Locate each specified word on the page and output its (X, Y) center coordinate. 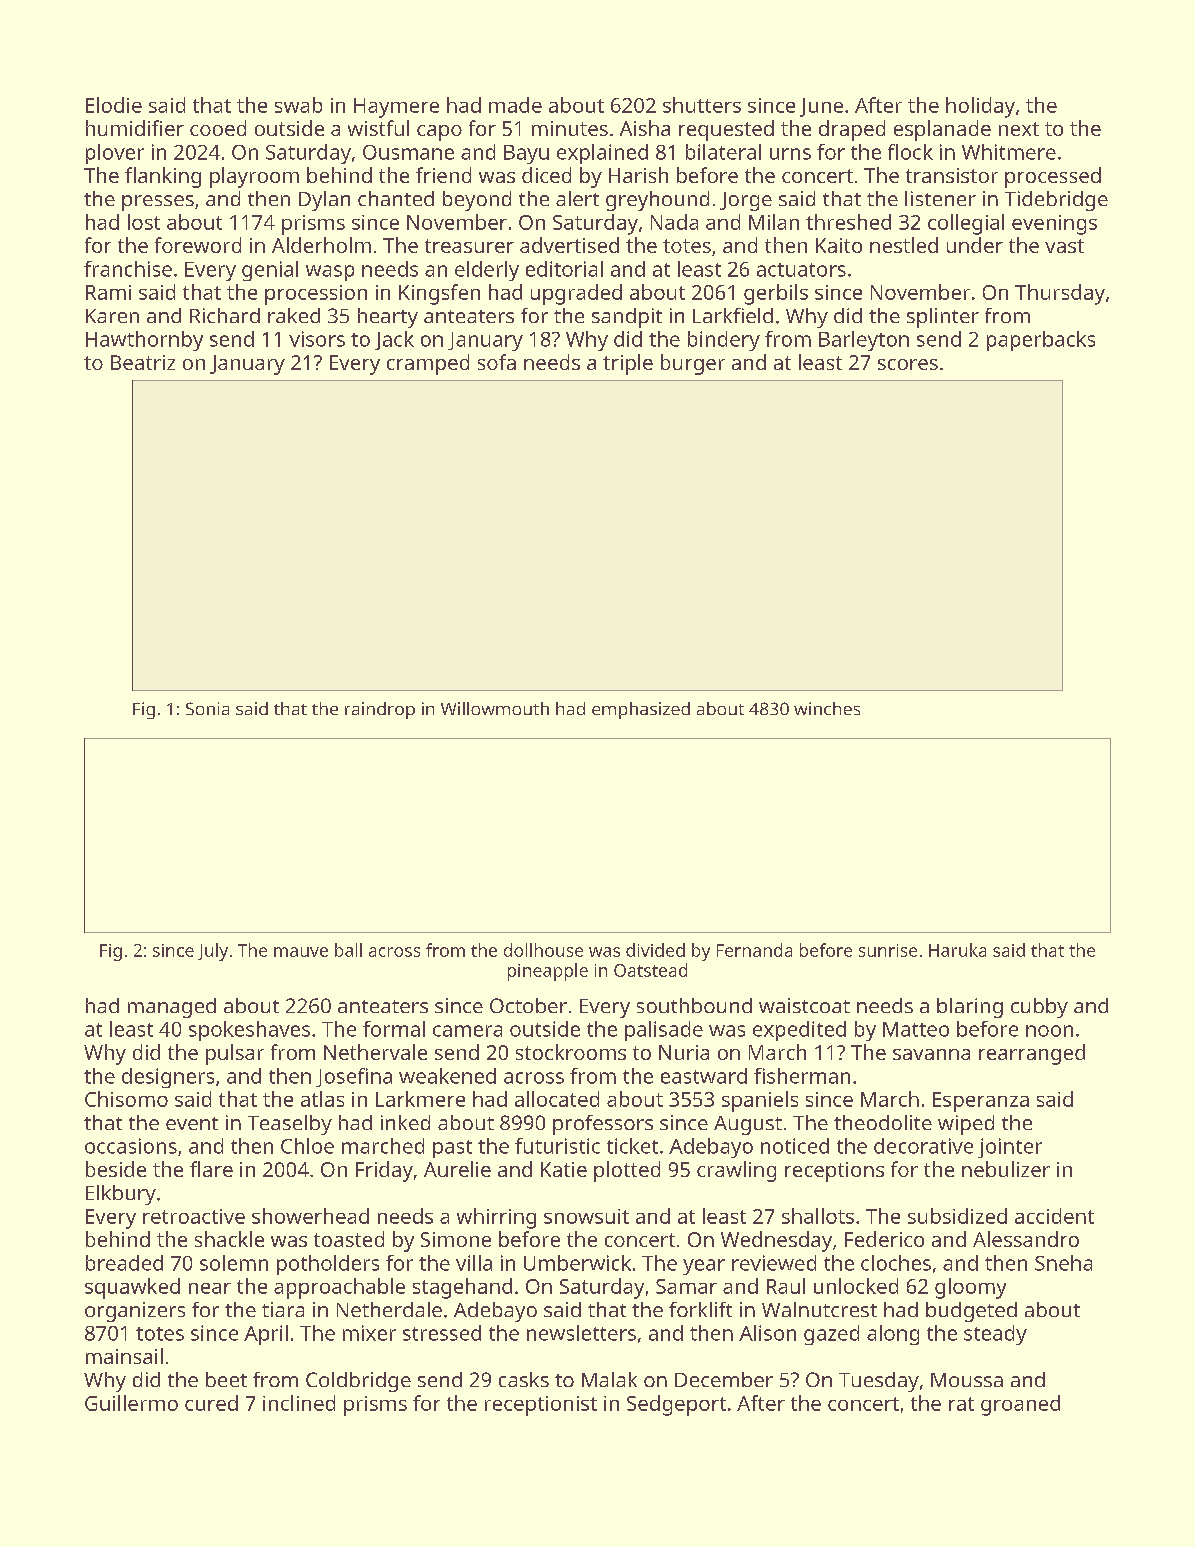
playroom (254, 177)
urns (790, 154)
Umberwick (577, 1263)
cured (211, 1403)
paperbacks (1041, 341)
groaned (1020, 1405)
